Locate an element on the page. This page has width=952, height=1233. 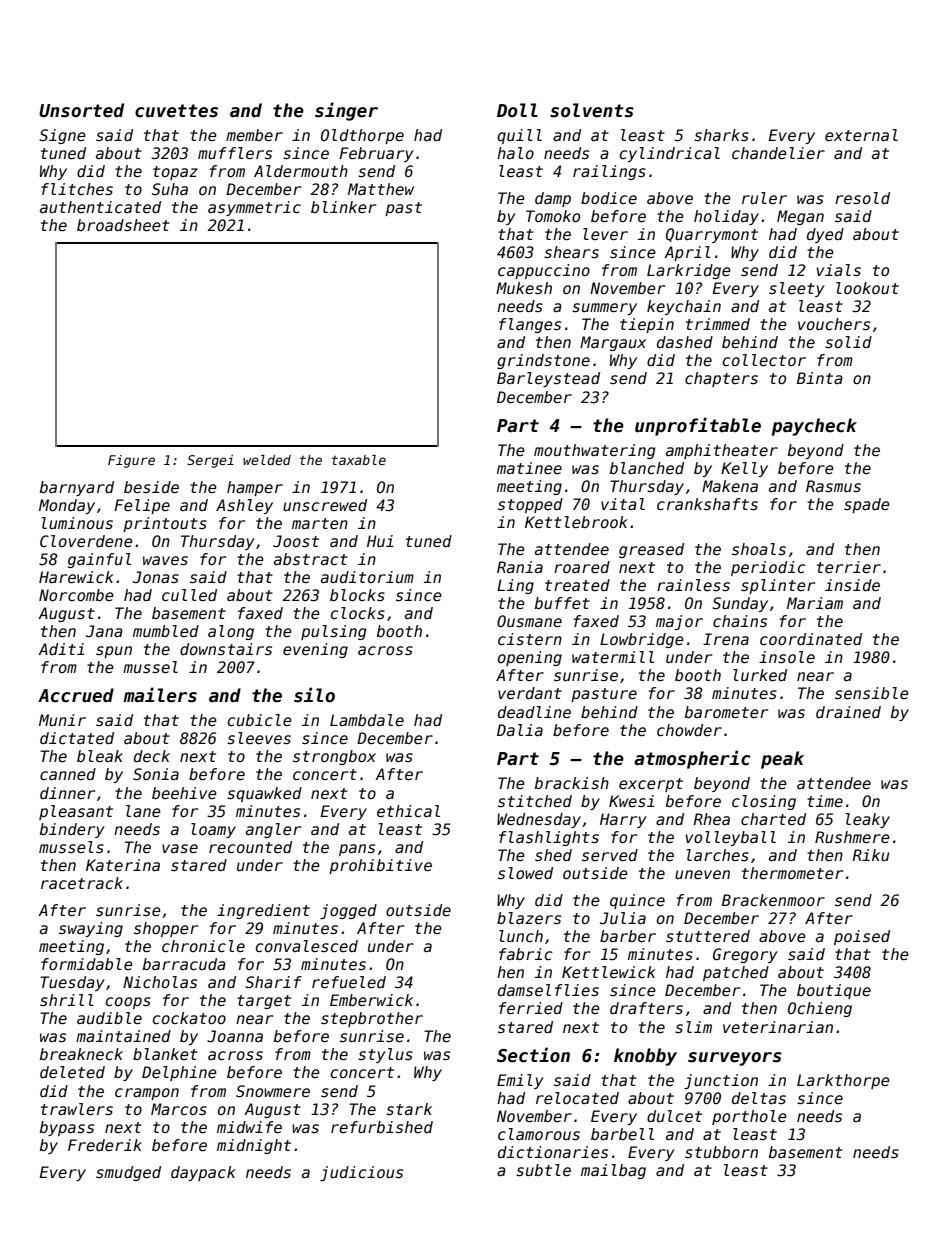
smudged is located at coordinates (128, 1173).
